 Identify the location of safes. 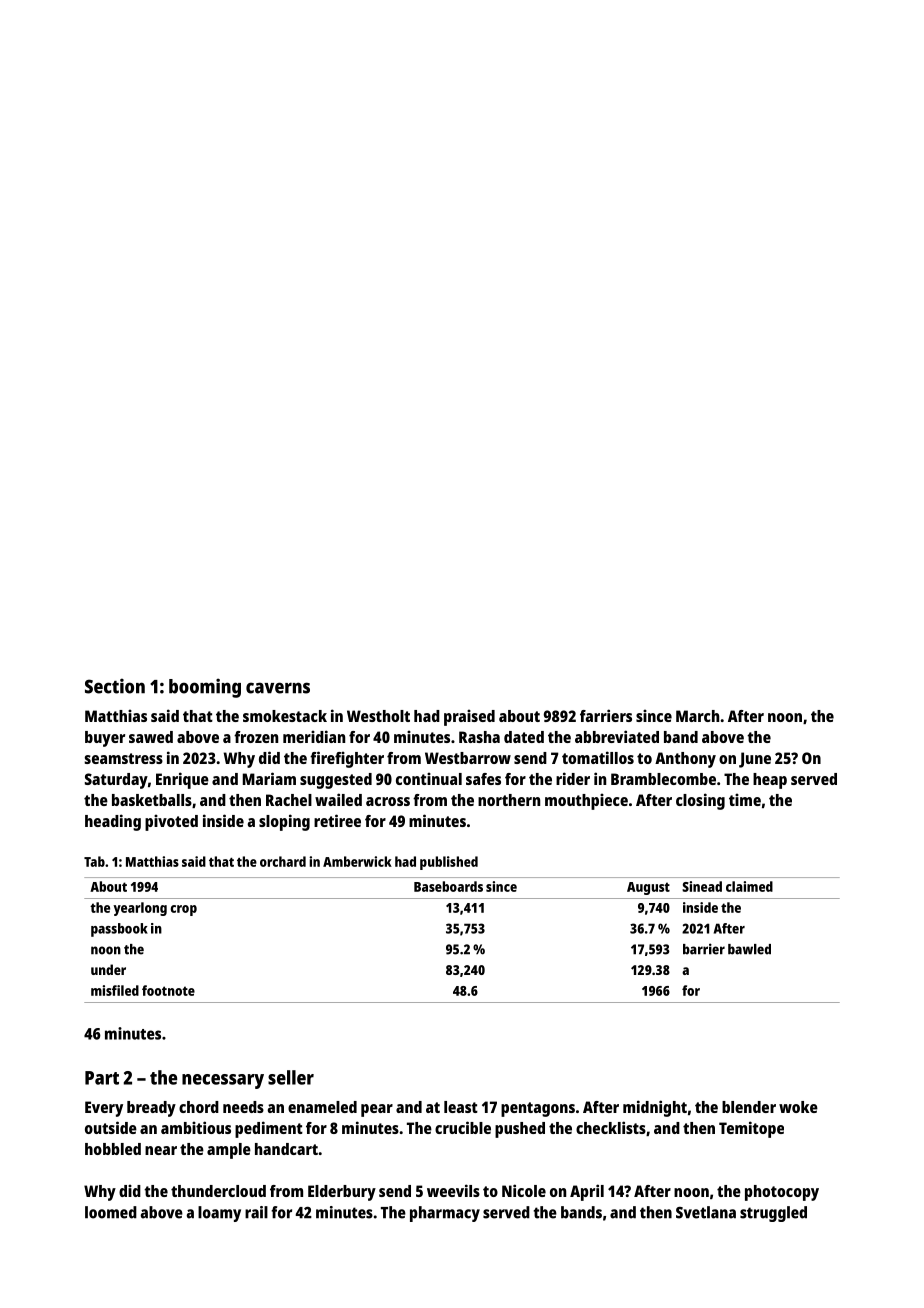
(483, 779).
